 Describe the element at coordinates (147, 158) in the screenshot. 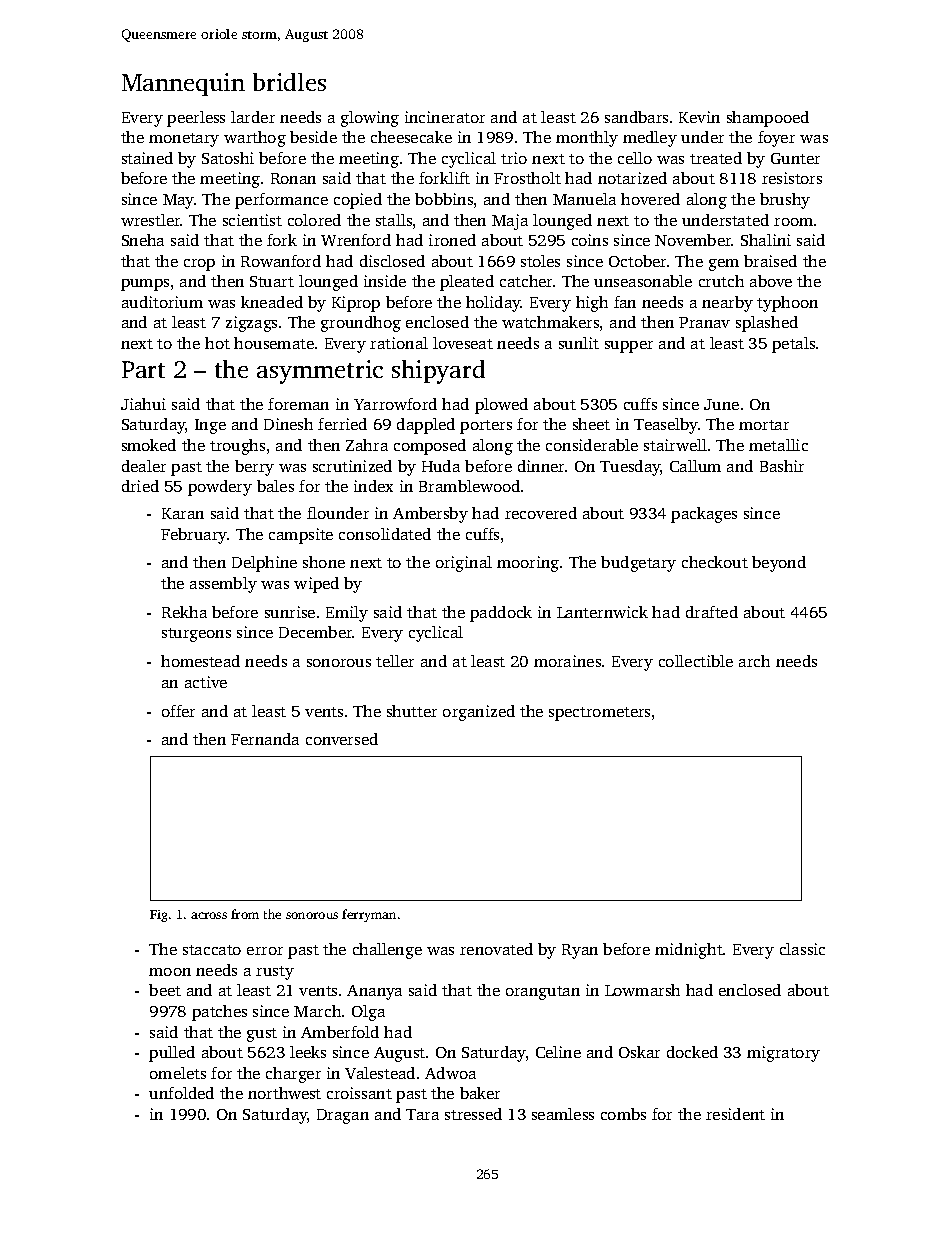

I see `stained` at that location.
